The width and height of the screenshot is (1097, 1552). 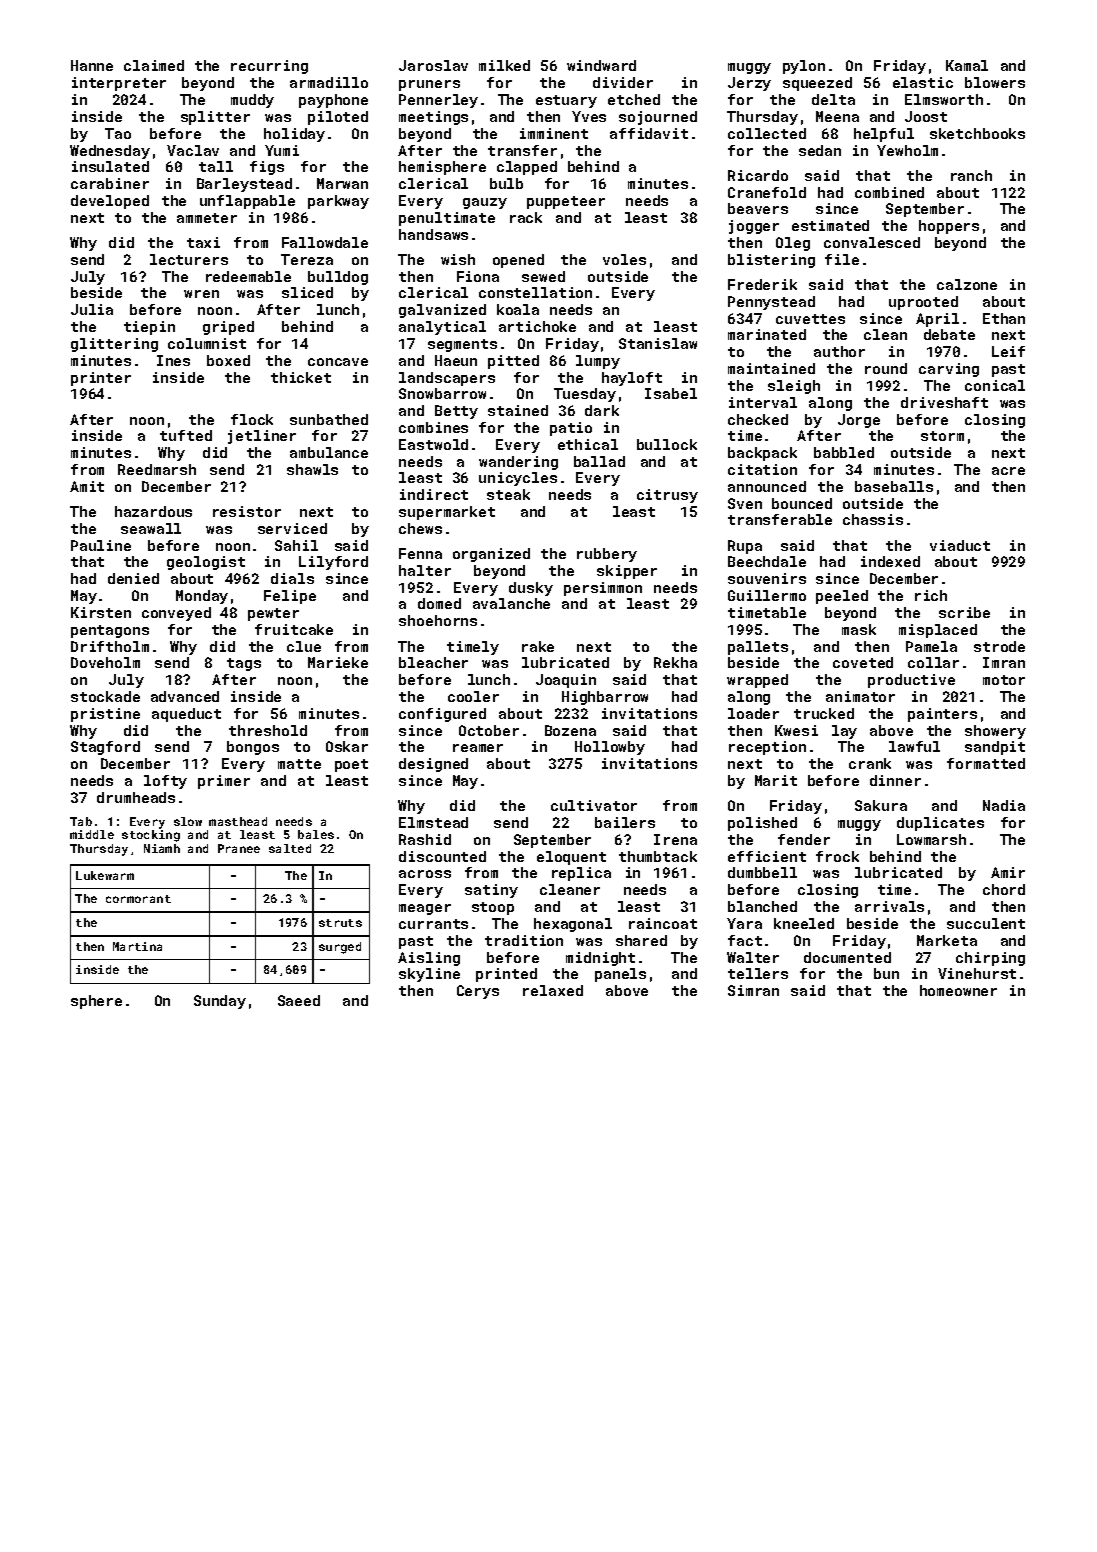 What do you see at coordinates (433, 65) in the screenshot?
I see `Jaroslav` at bounding box center [433, 65].
